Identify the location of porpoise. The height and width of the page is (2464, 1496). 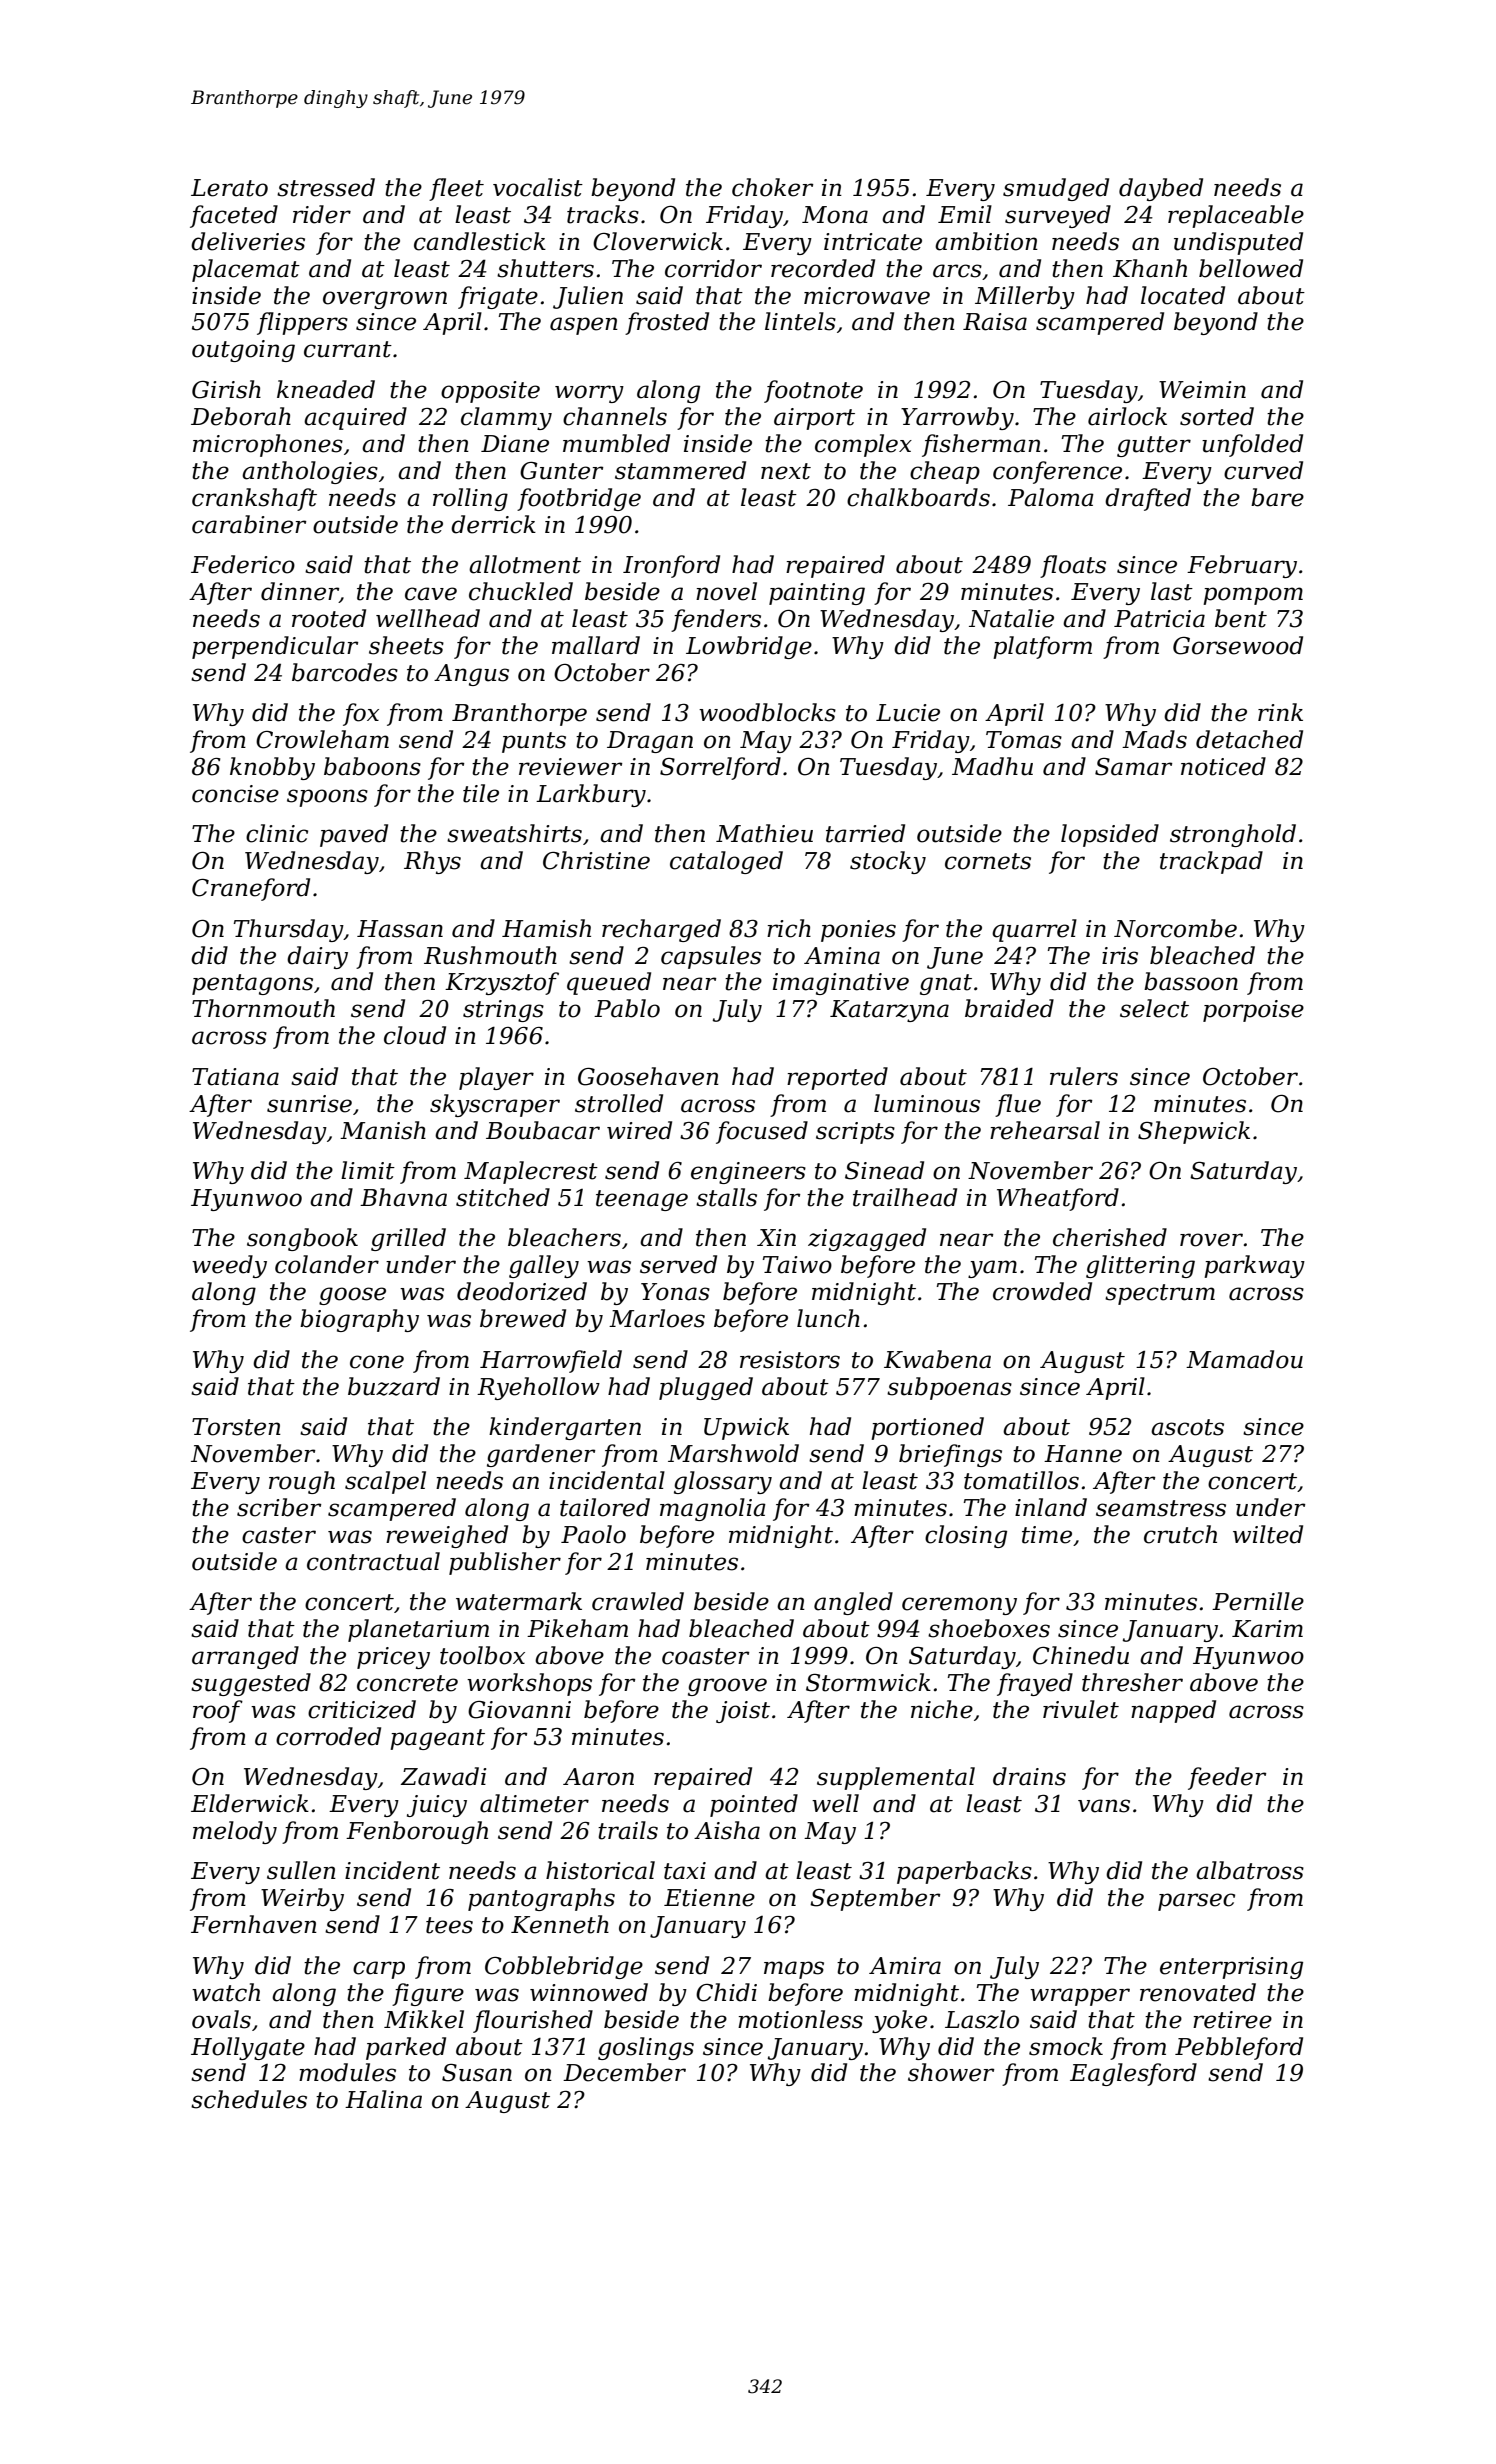
(1253, 1011).
